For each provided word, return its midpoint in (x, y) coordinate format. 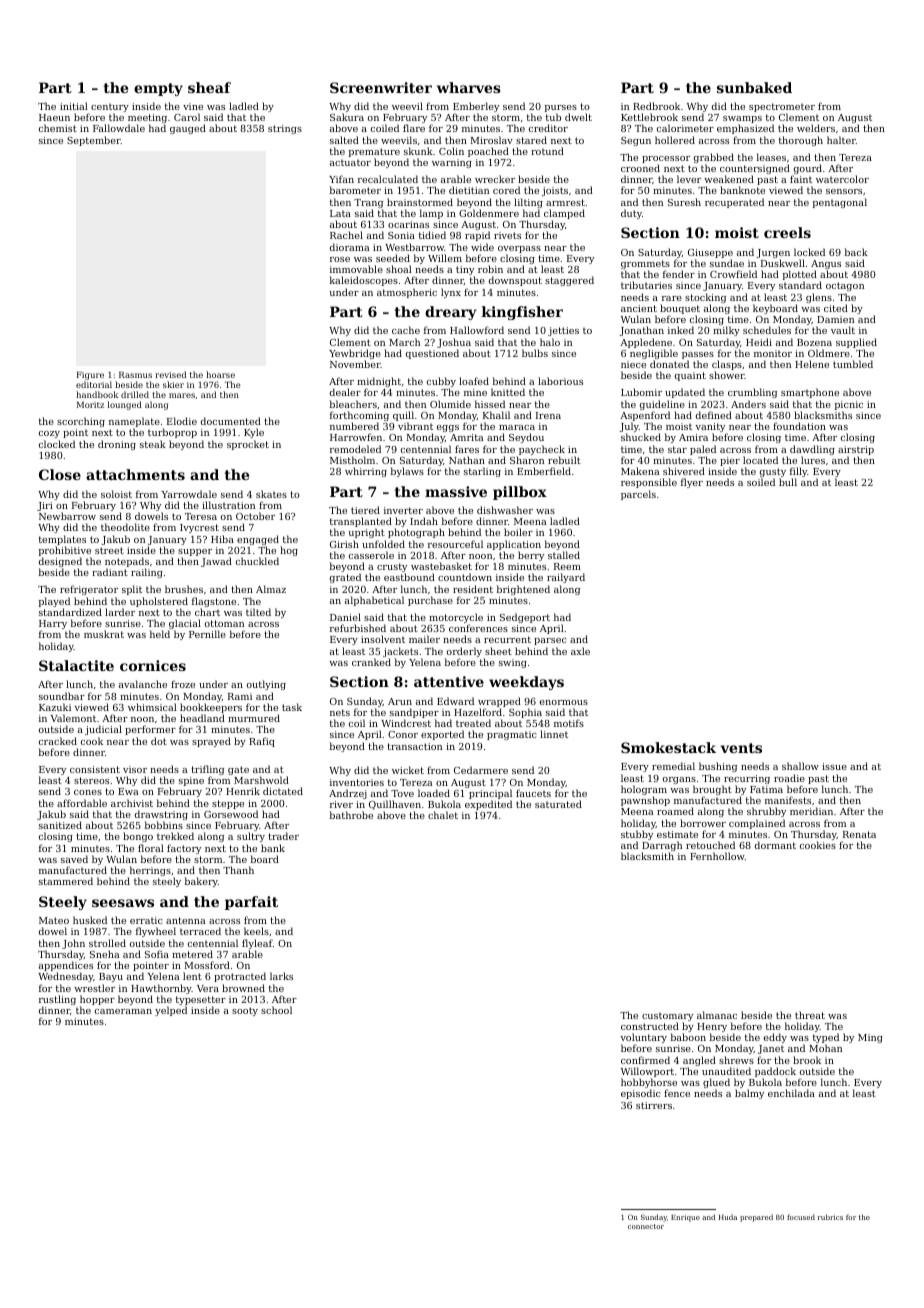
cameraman (123, 1011)
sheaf (209, 87)
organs (679, 780)
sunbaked (754, 87)
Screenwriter (381, 87)
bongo (138, 837)
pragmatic (511, 735)
